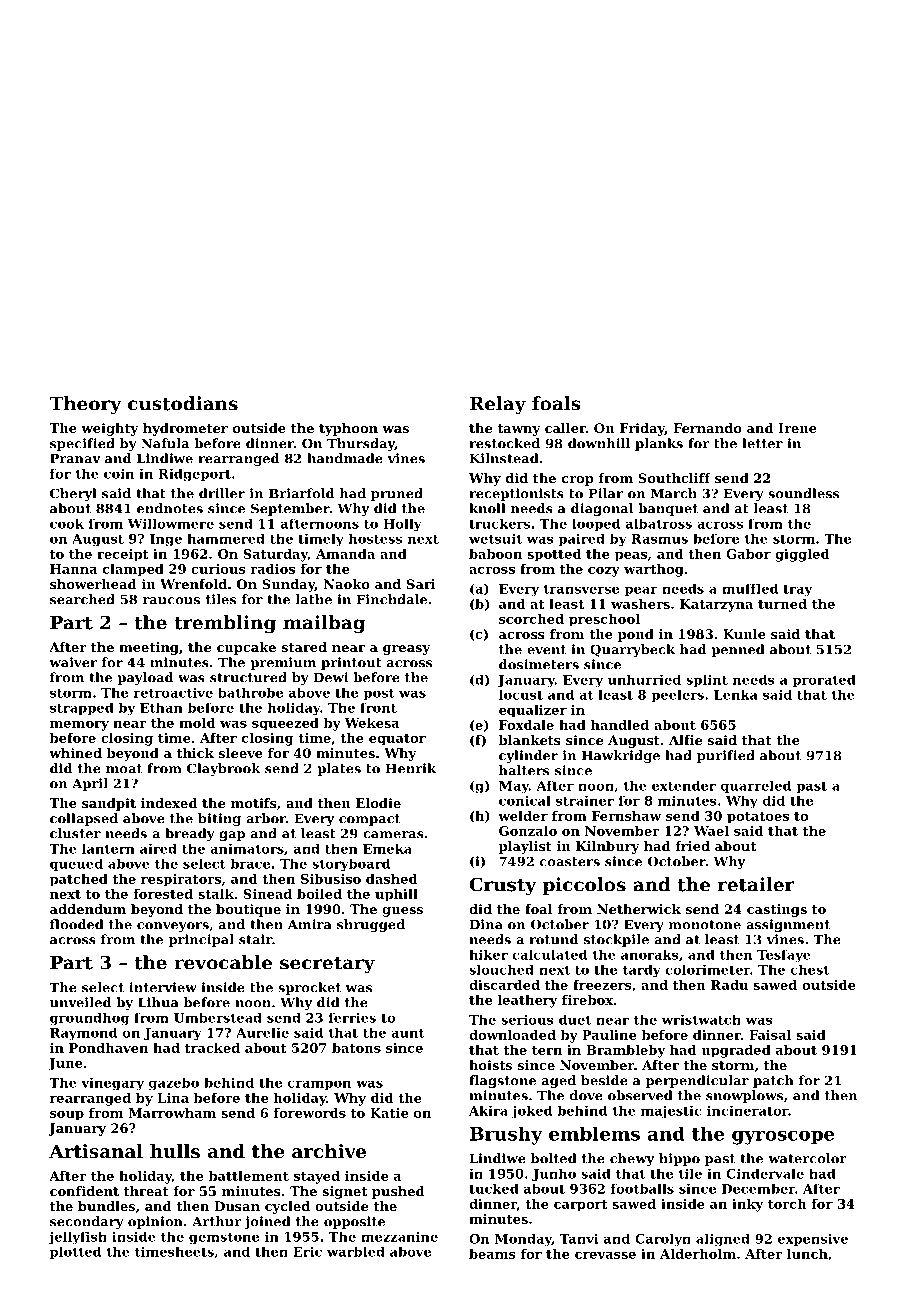  I want to click on plotted, so click(75, 1253).
